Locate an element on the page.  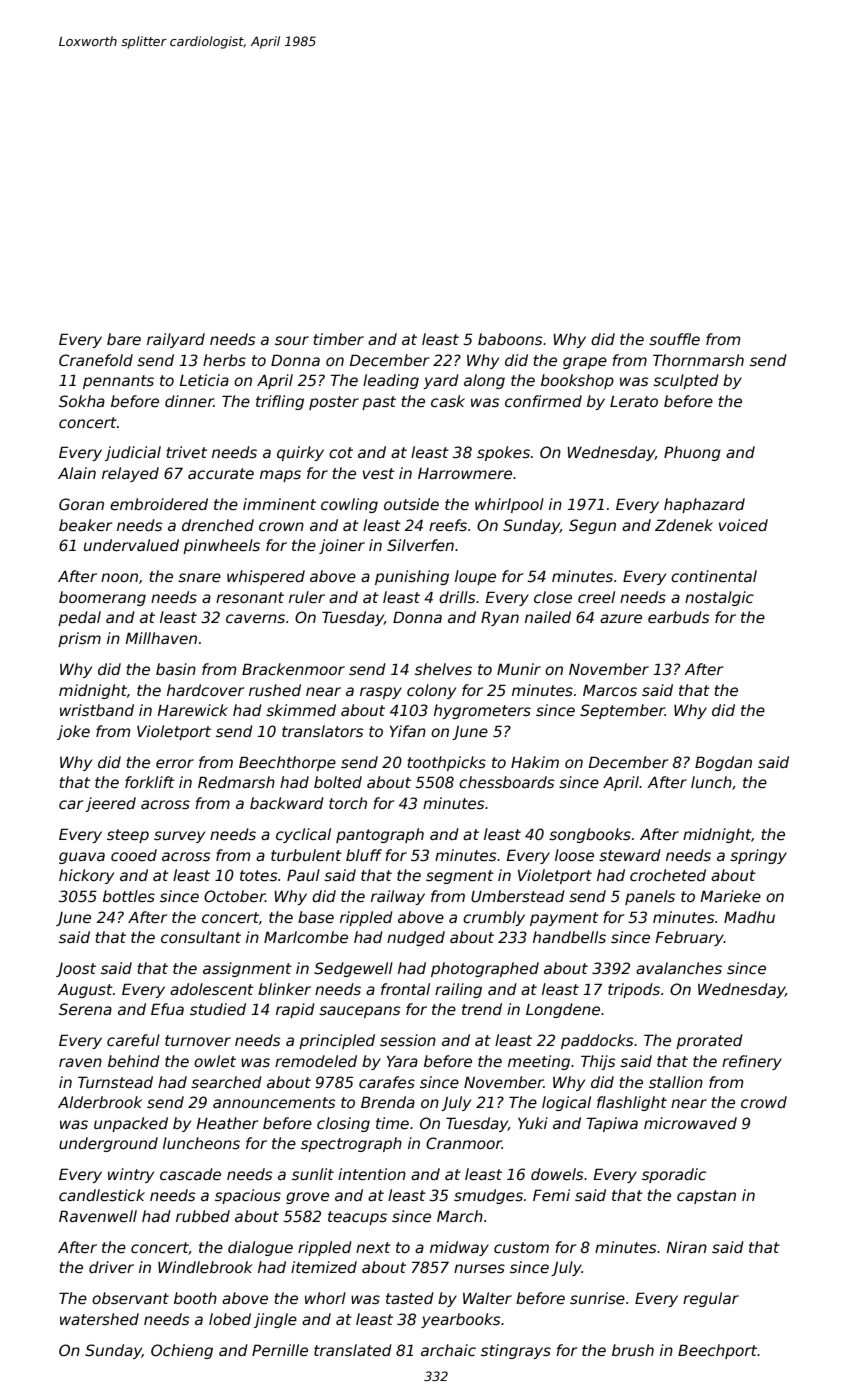
Bogdan is located at coordinates (723, 763).
